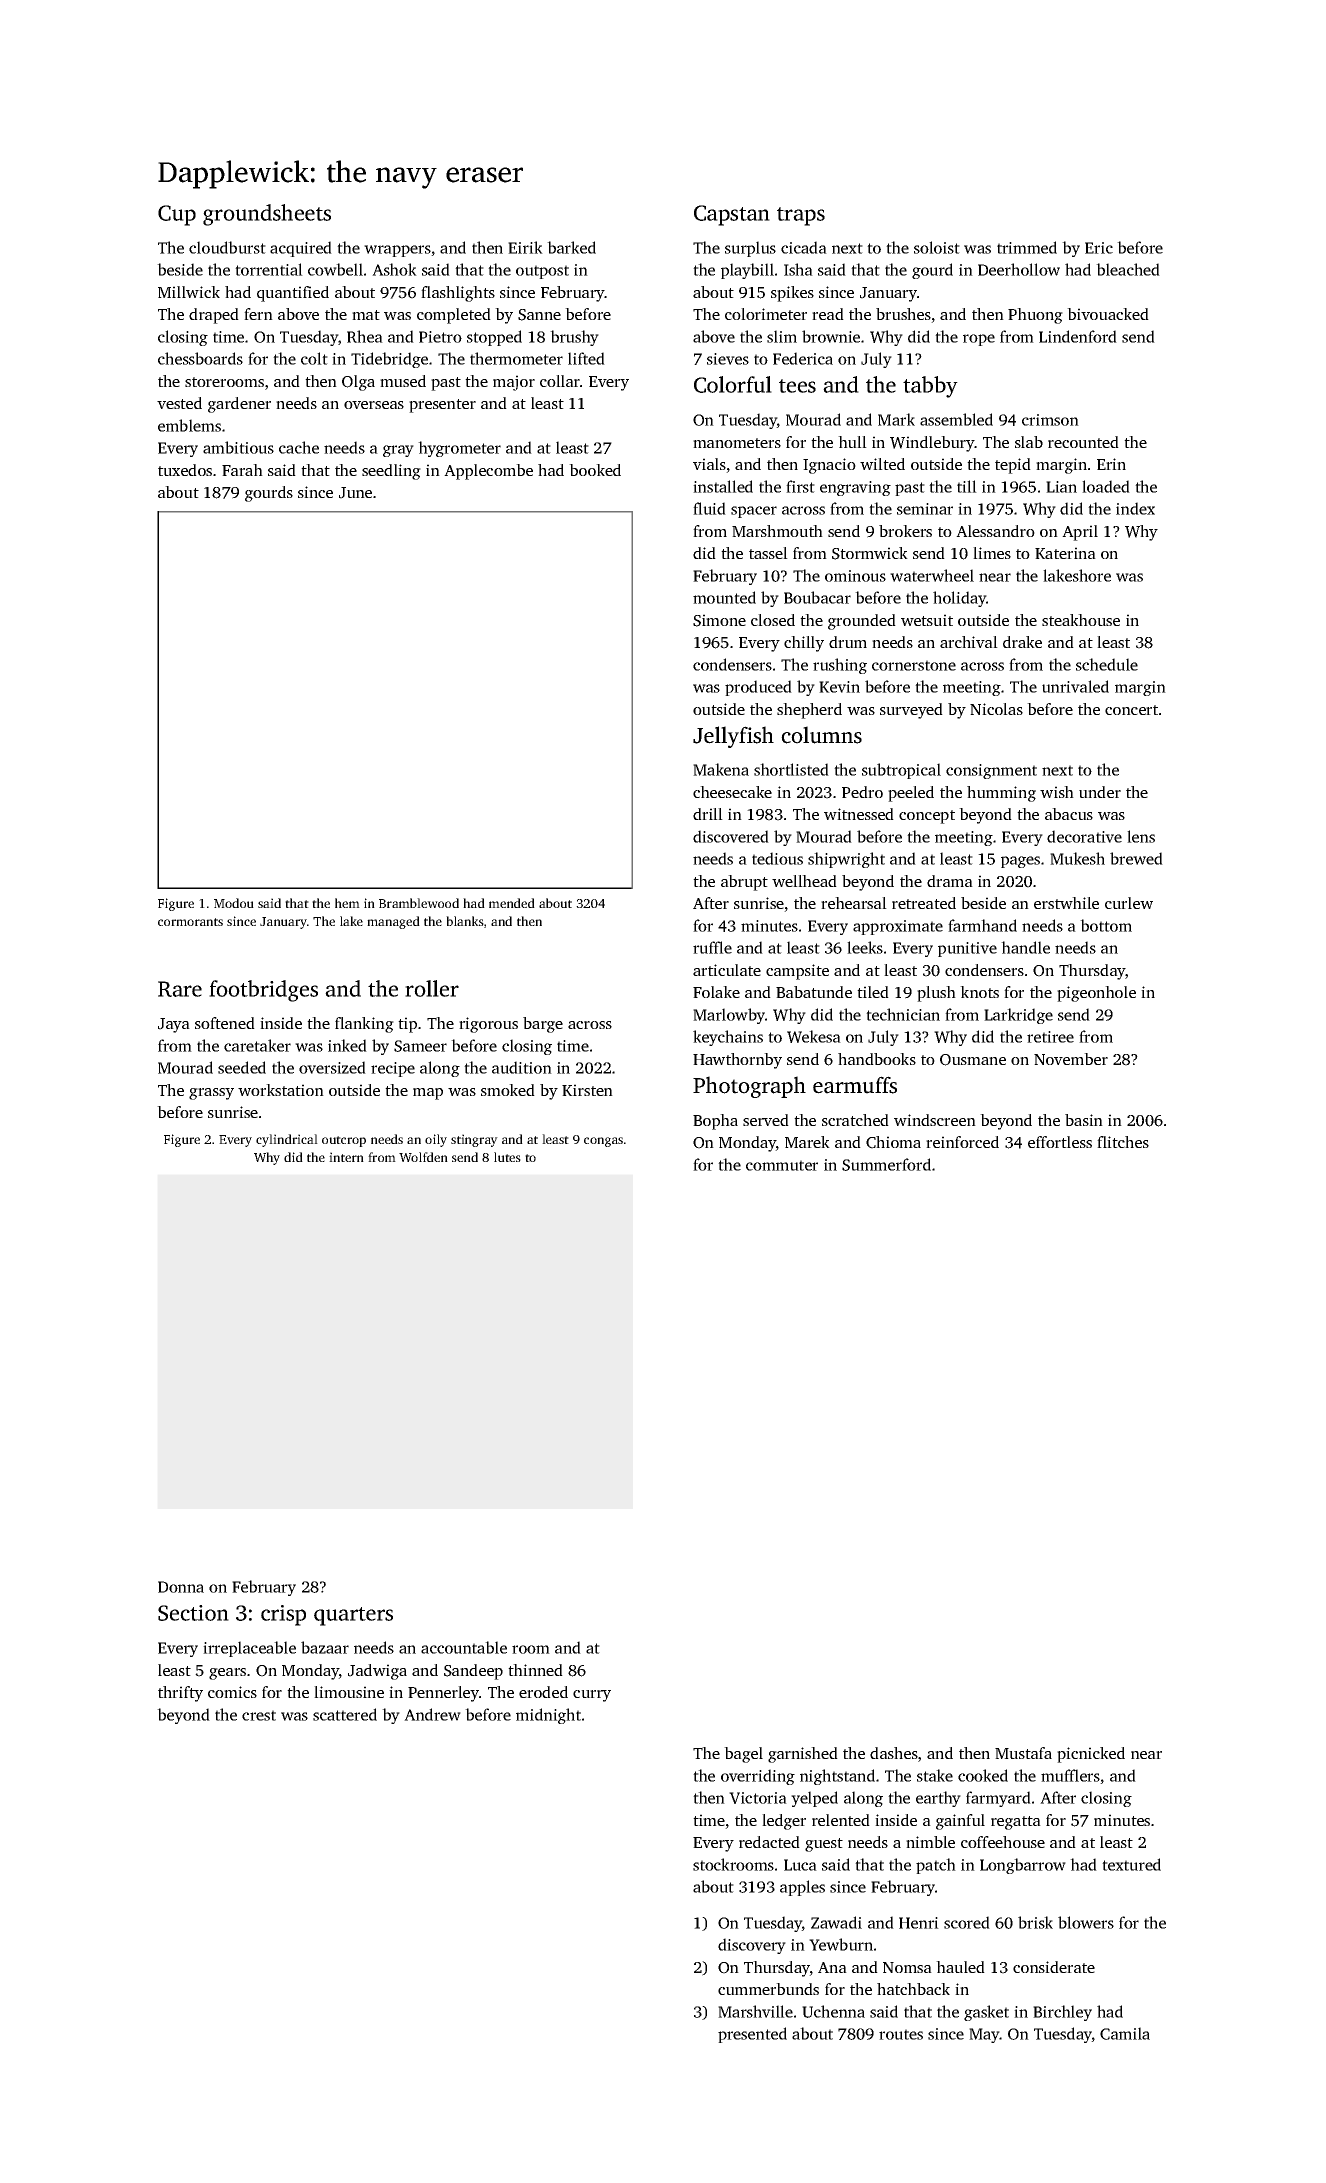 The height and width of the screenshot is (2183, 1326). What do you see at coordinates (258, 314) in the screenshot?
I see `fern` at bounding box center [258, 314].
